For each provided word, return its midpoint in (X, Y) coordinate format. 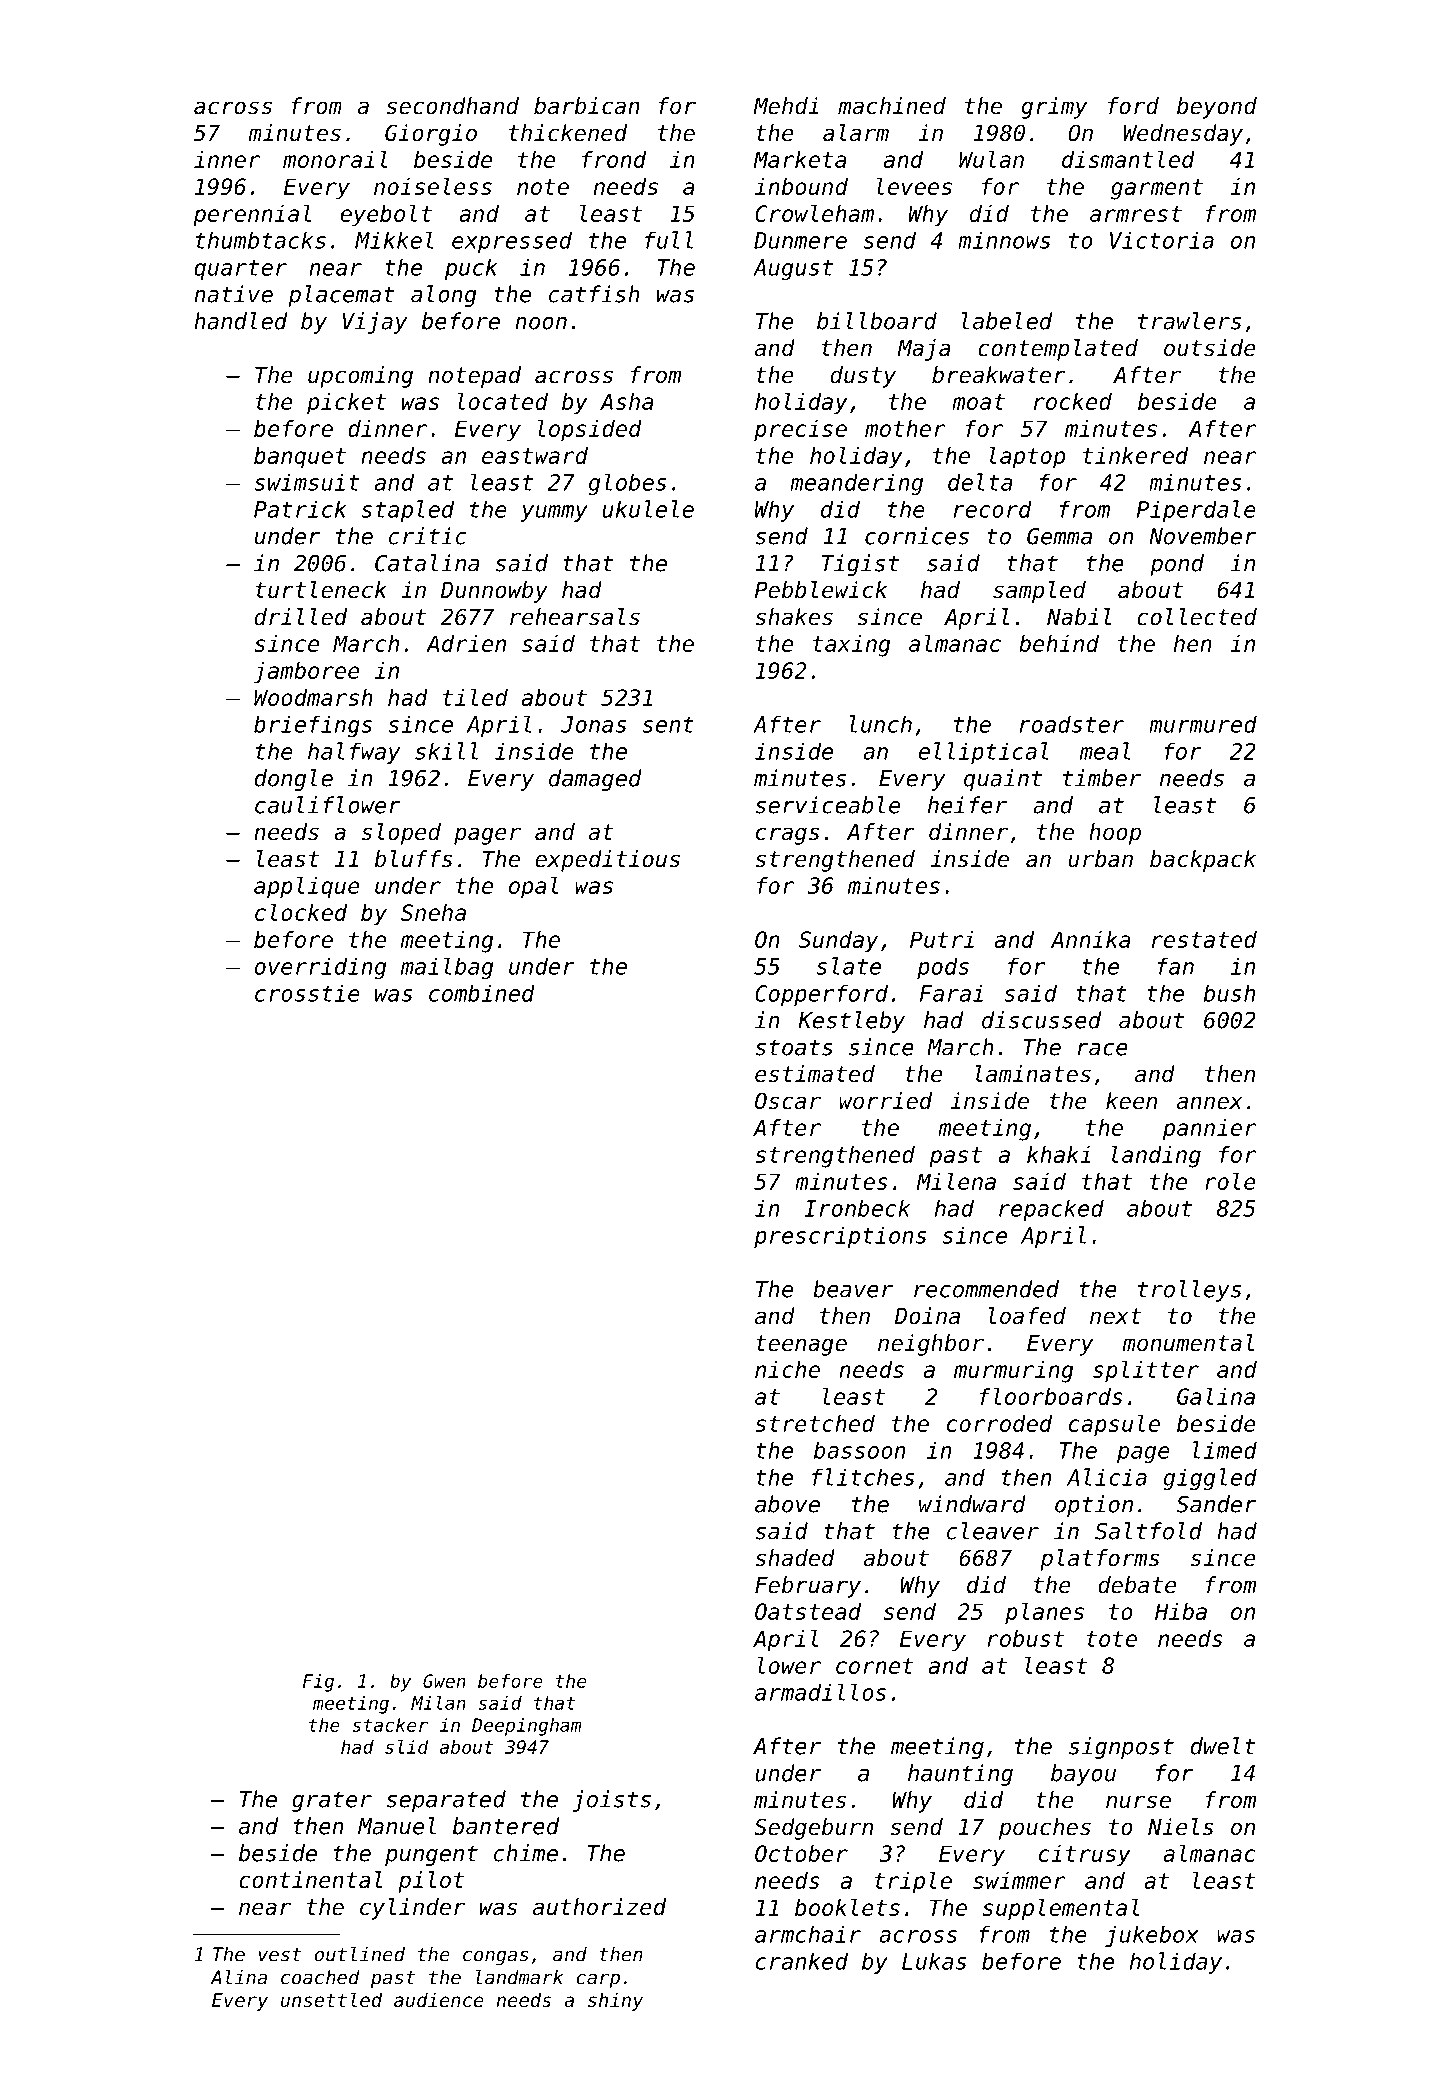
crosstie (307, 993)
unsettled (331, 1999)
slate (849, 966)
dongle (294, 780)
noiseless (433, 186)
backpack (1203, 861)
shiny (615, 2001)
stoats (794, 1047)
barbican (586, 106)
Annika (1091, 939)
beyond (1217, 108)
